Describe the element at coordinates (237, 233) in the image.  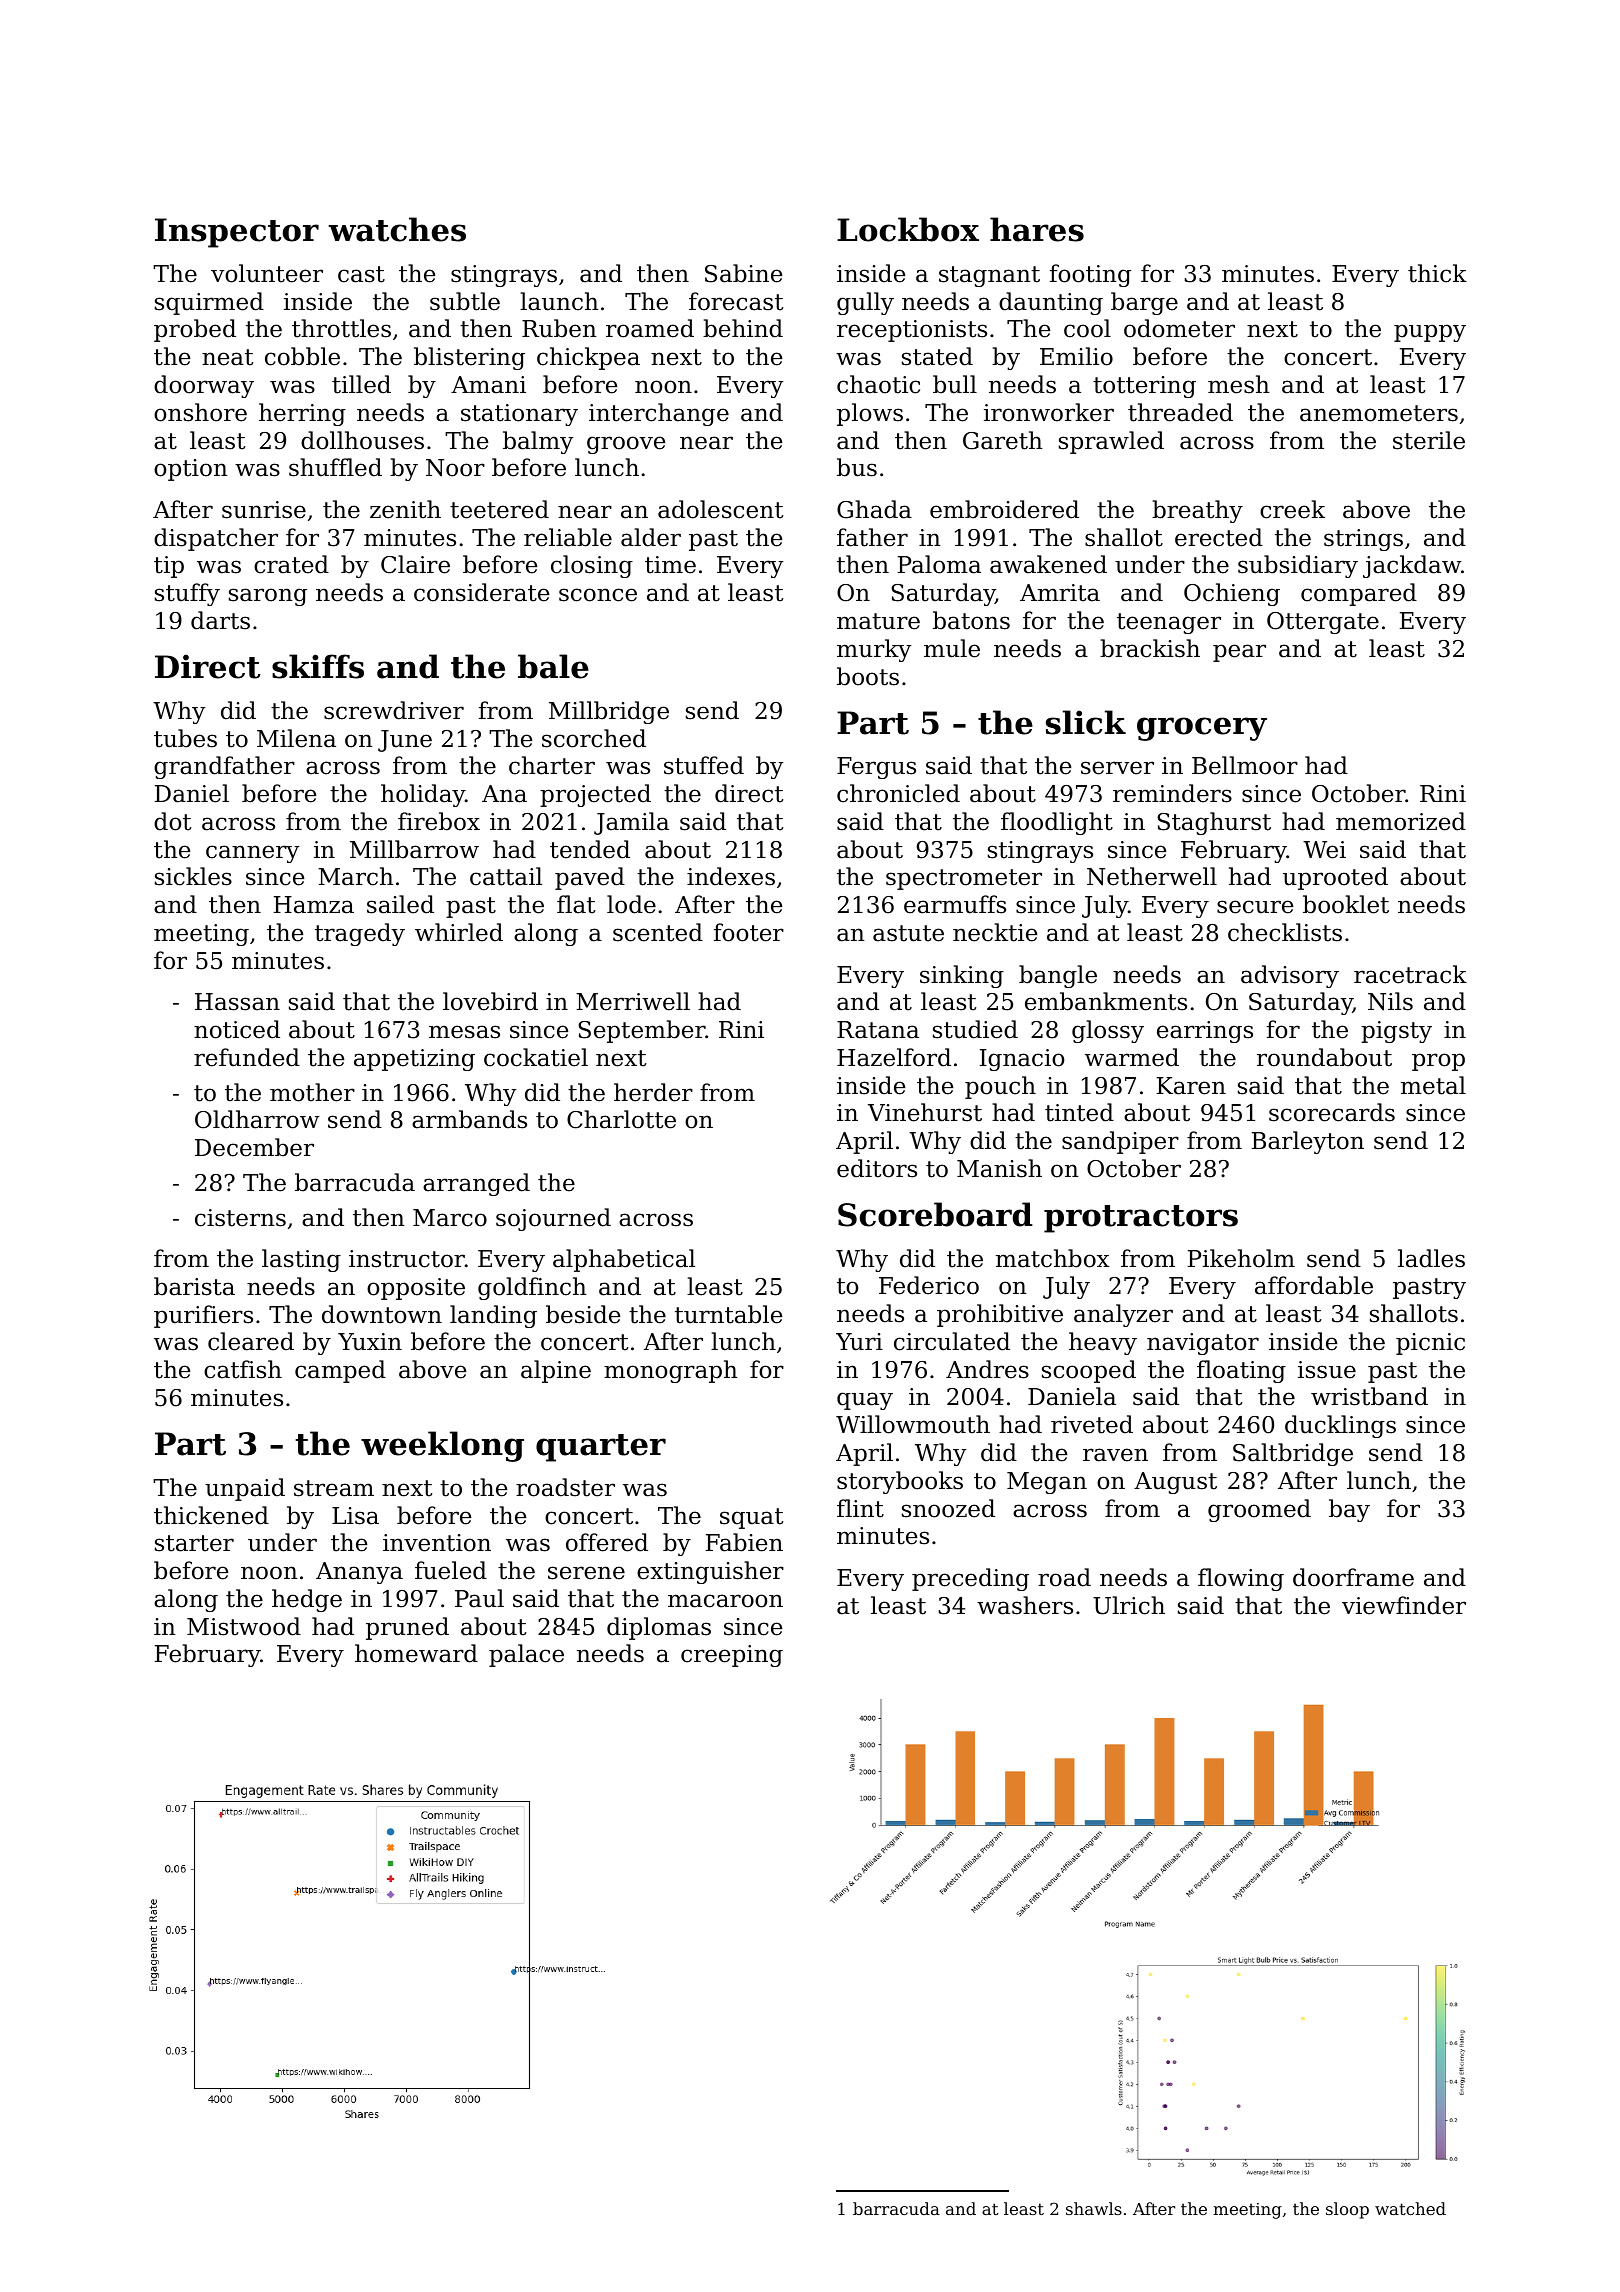
I see `Inspector` at that location.
